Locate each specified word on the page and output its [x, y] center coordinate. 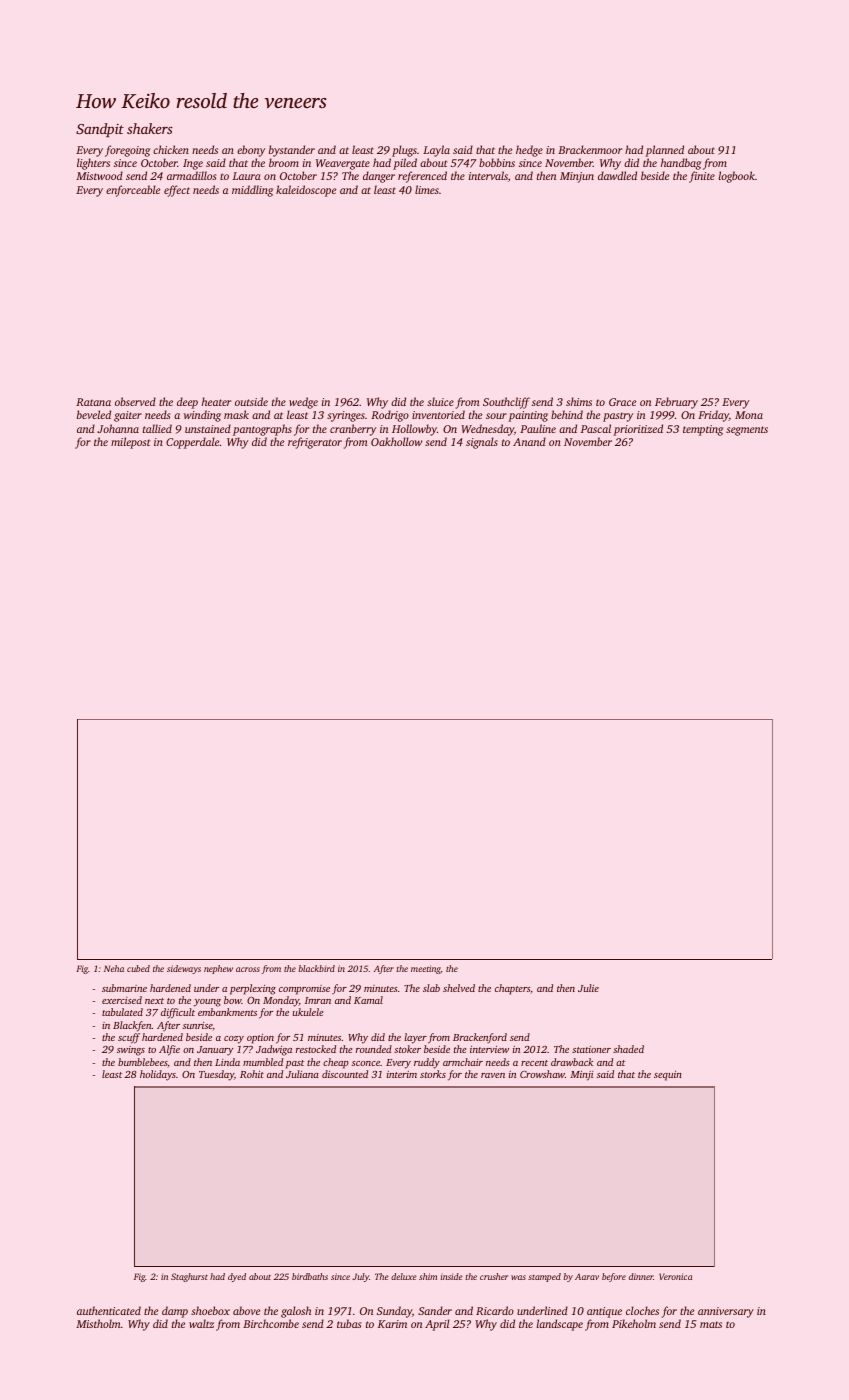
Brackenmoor [590, 149]
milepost [131, 443]
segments [747, 431]
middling [252, 191]
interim [402, 1074]
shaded [628, 1049]
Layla [436, 151]
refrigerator [315, 443]
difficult [178, 1013]
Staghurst [189, 1277]
